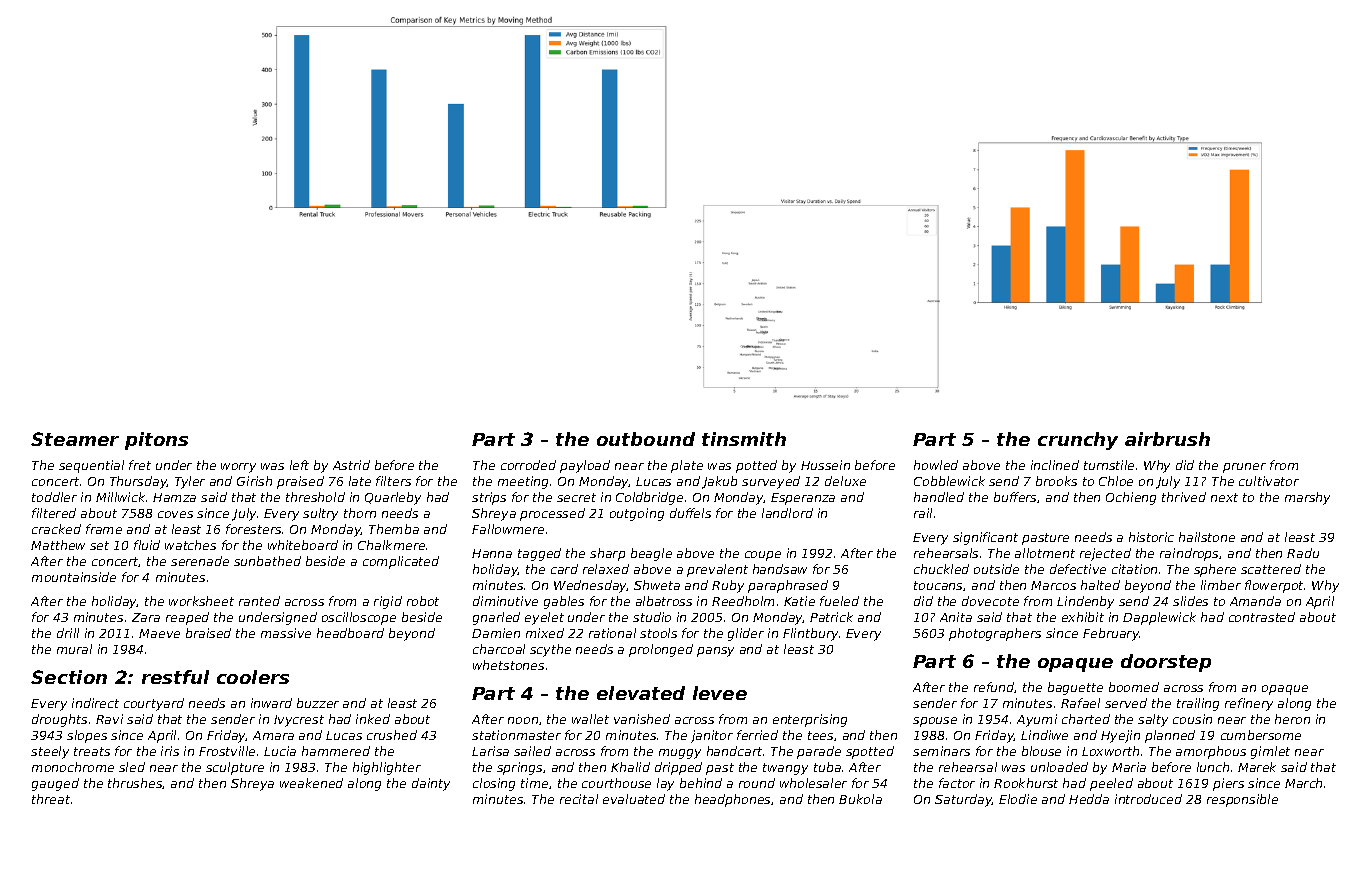 Image resolution: width=1372 pixels, height=887 pixels. Describe the element at coordinates (1207, 537) in the image. I see `hailstone` at that location.
